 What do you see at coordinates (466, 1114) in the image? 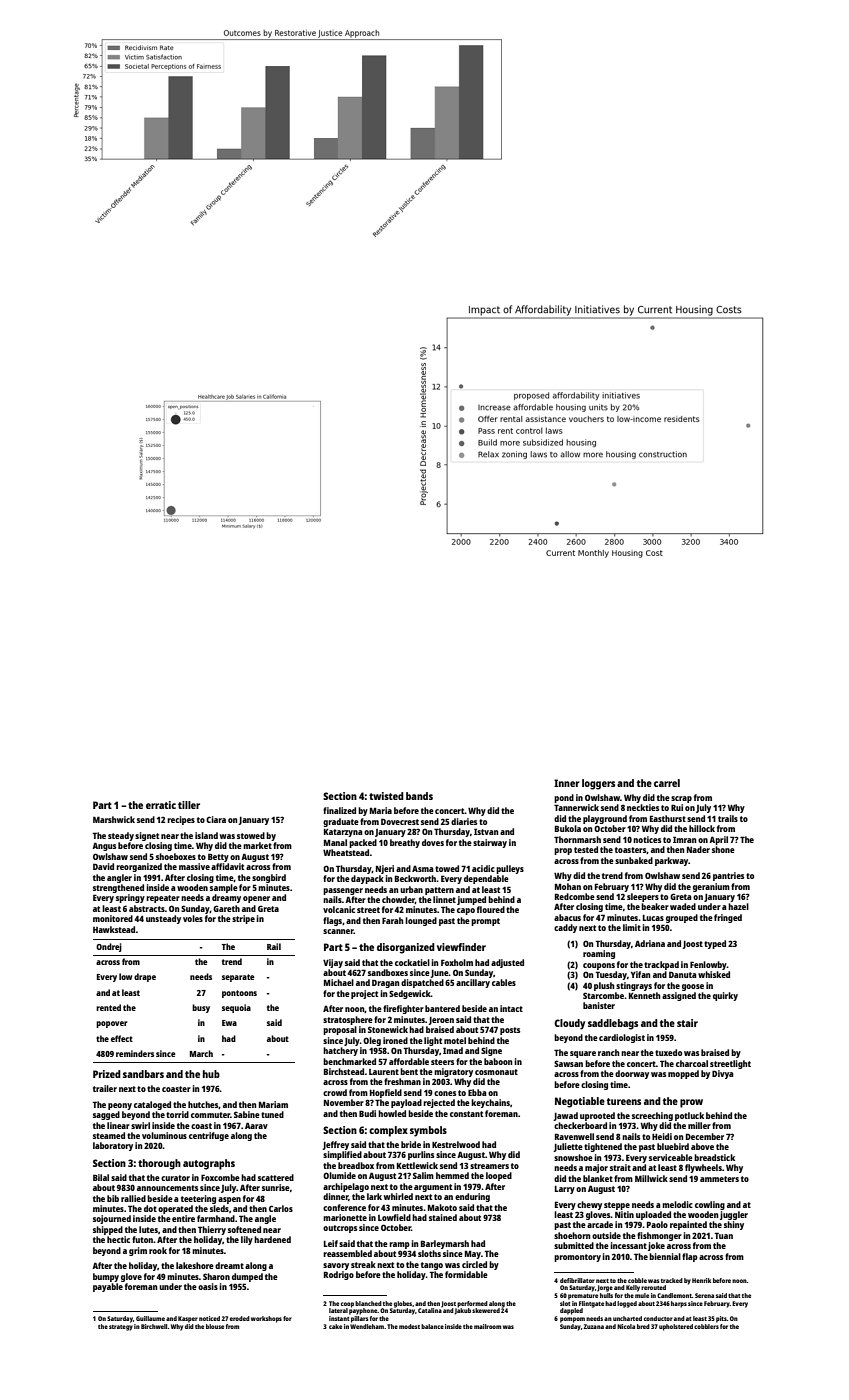
I see `constant` at bounding box center [466, 1114].
